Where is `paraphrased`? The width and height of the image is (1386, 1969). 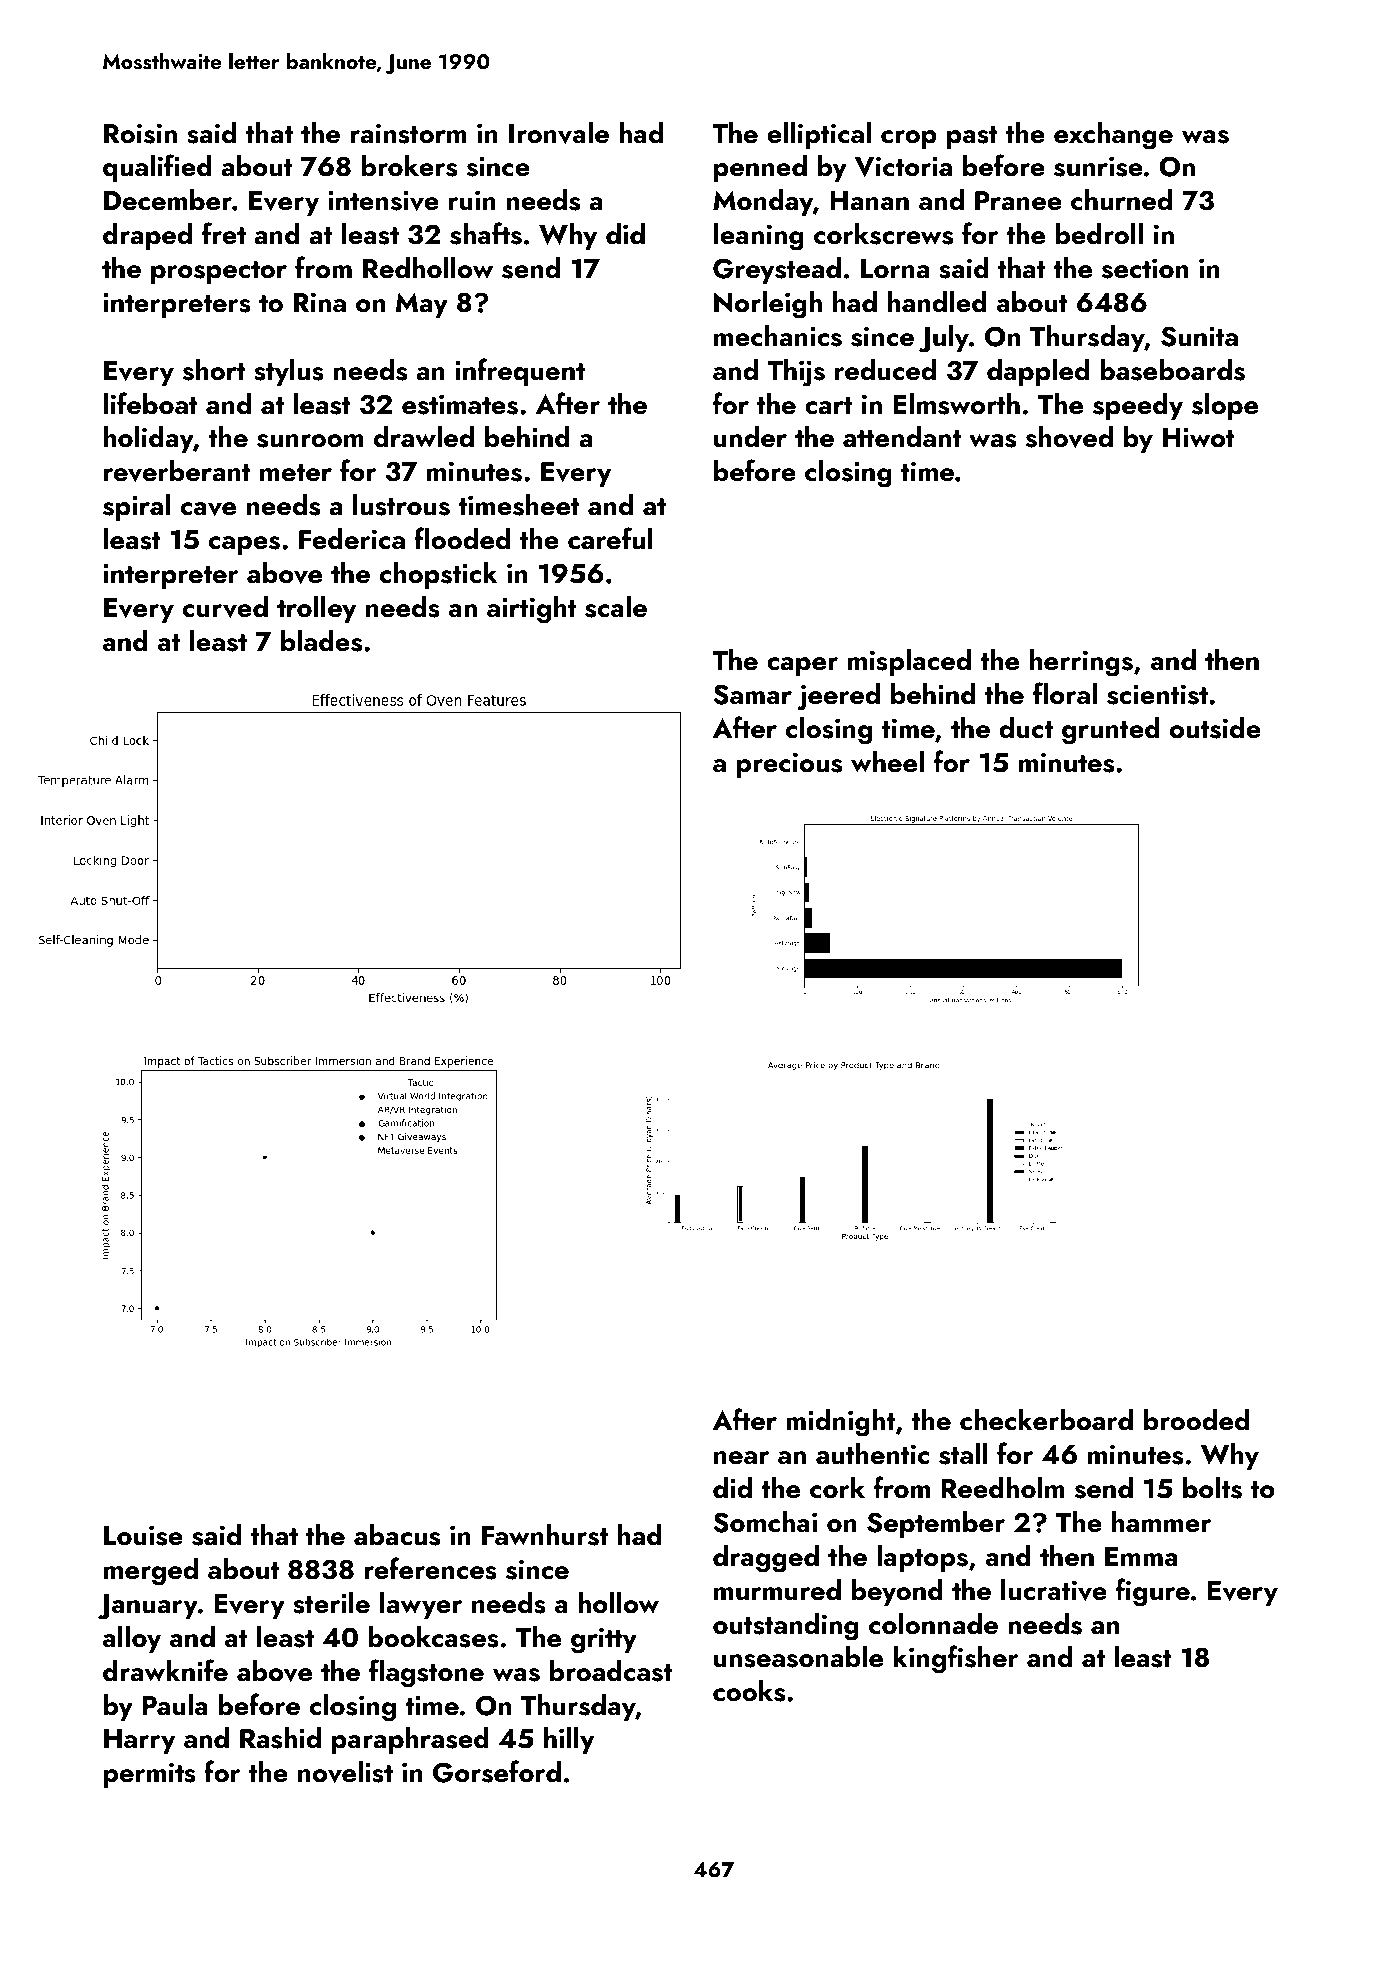
paraphrased is located at coordinates (410, 1740).
